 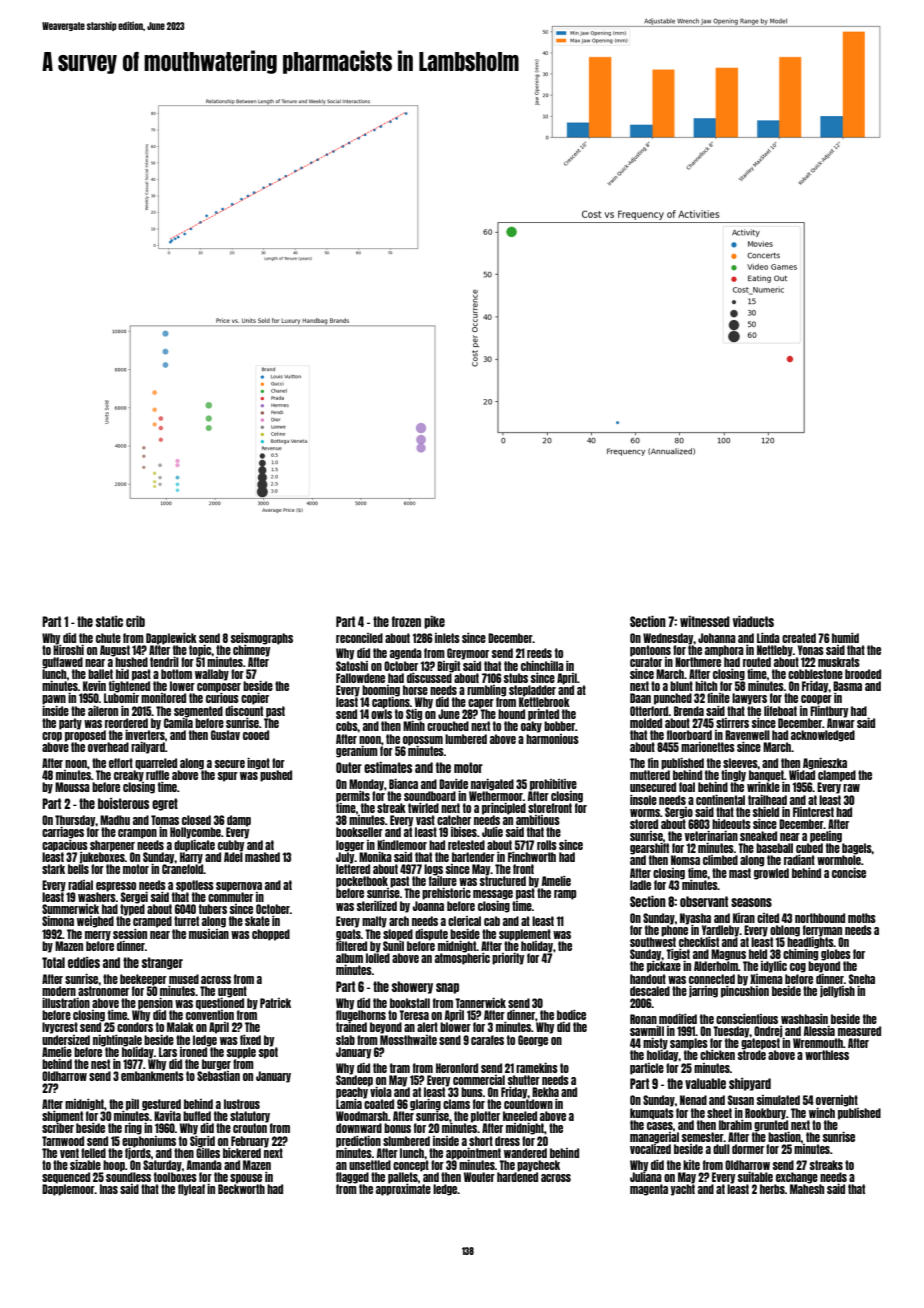 I want to click on crouton, so click(x=250, y=1128).
